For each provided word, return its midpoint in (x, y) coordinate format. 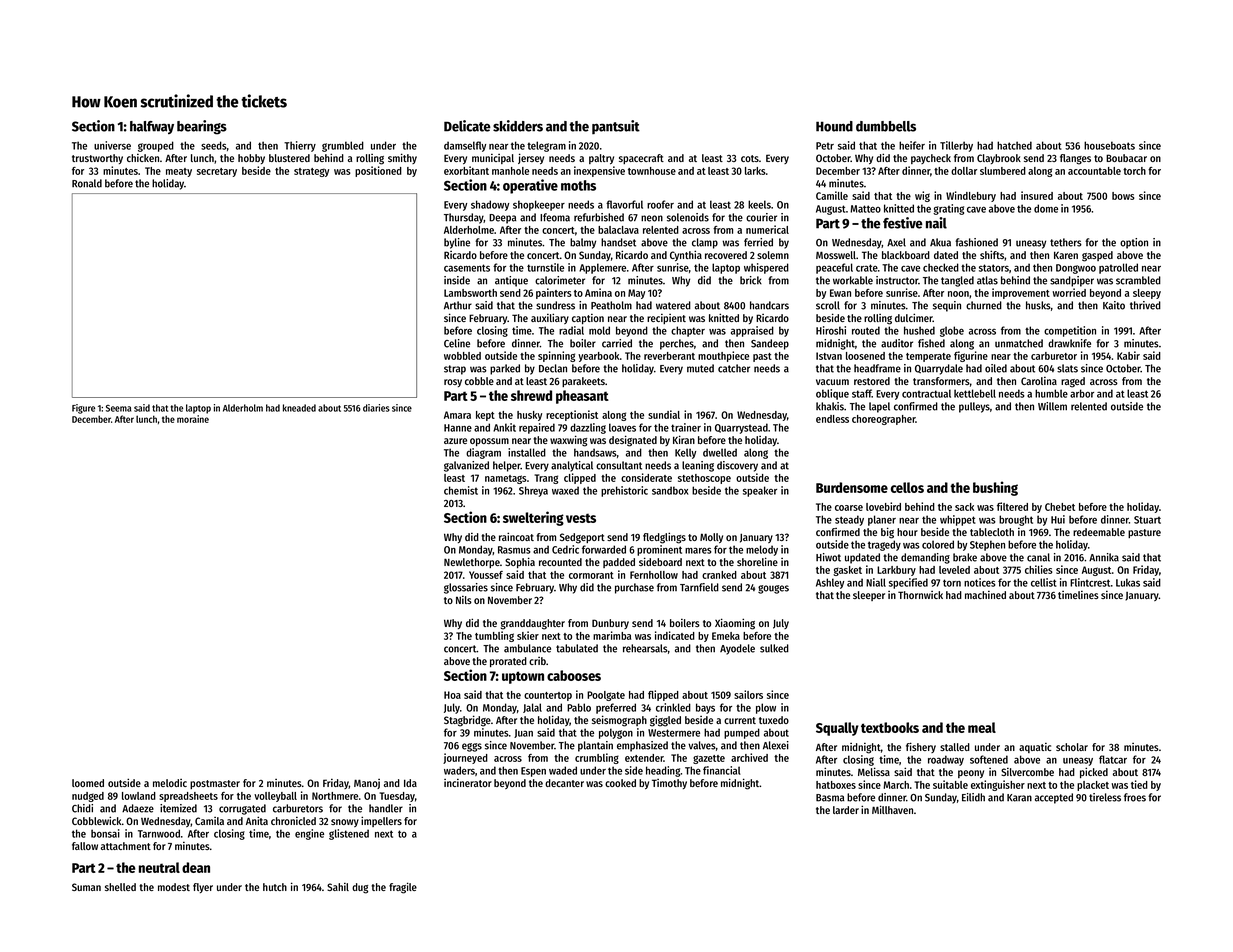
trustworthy (97, 159)
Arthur (458, 305)
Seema (118, 408)
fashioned (976, 242)
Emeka (726, 636)
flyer (203, 888)
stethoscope (704, 479)
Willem (1052, 406)
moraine (193, 419)
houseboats (1109, 145)
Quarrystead (741, 428)
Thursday (464, 218)
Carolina (1039, 381)
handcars (769, 305)
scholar (1072, 747)
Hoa (452, 695)
